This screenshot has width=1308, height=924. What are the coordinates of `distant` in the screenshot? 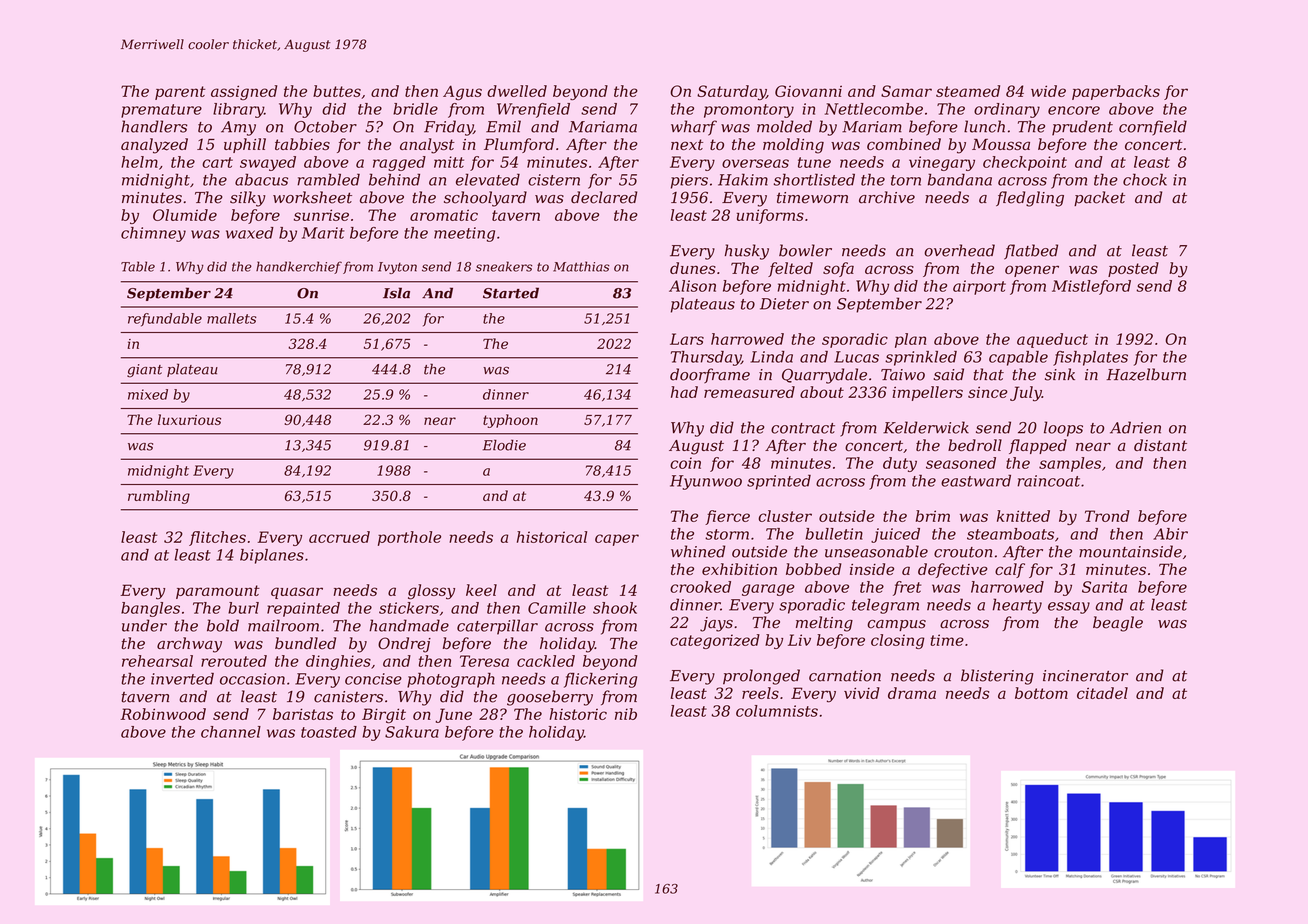 It's located at (1160, 445).
